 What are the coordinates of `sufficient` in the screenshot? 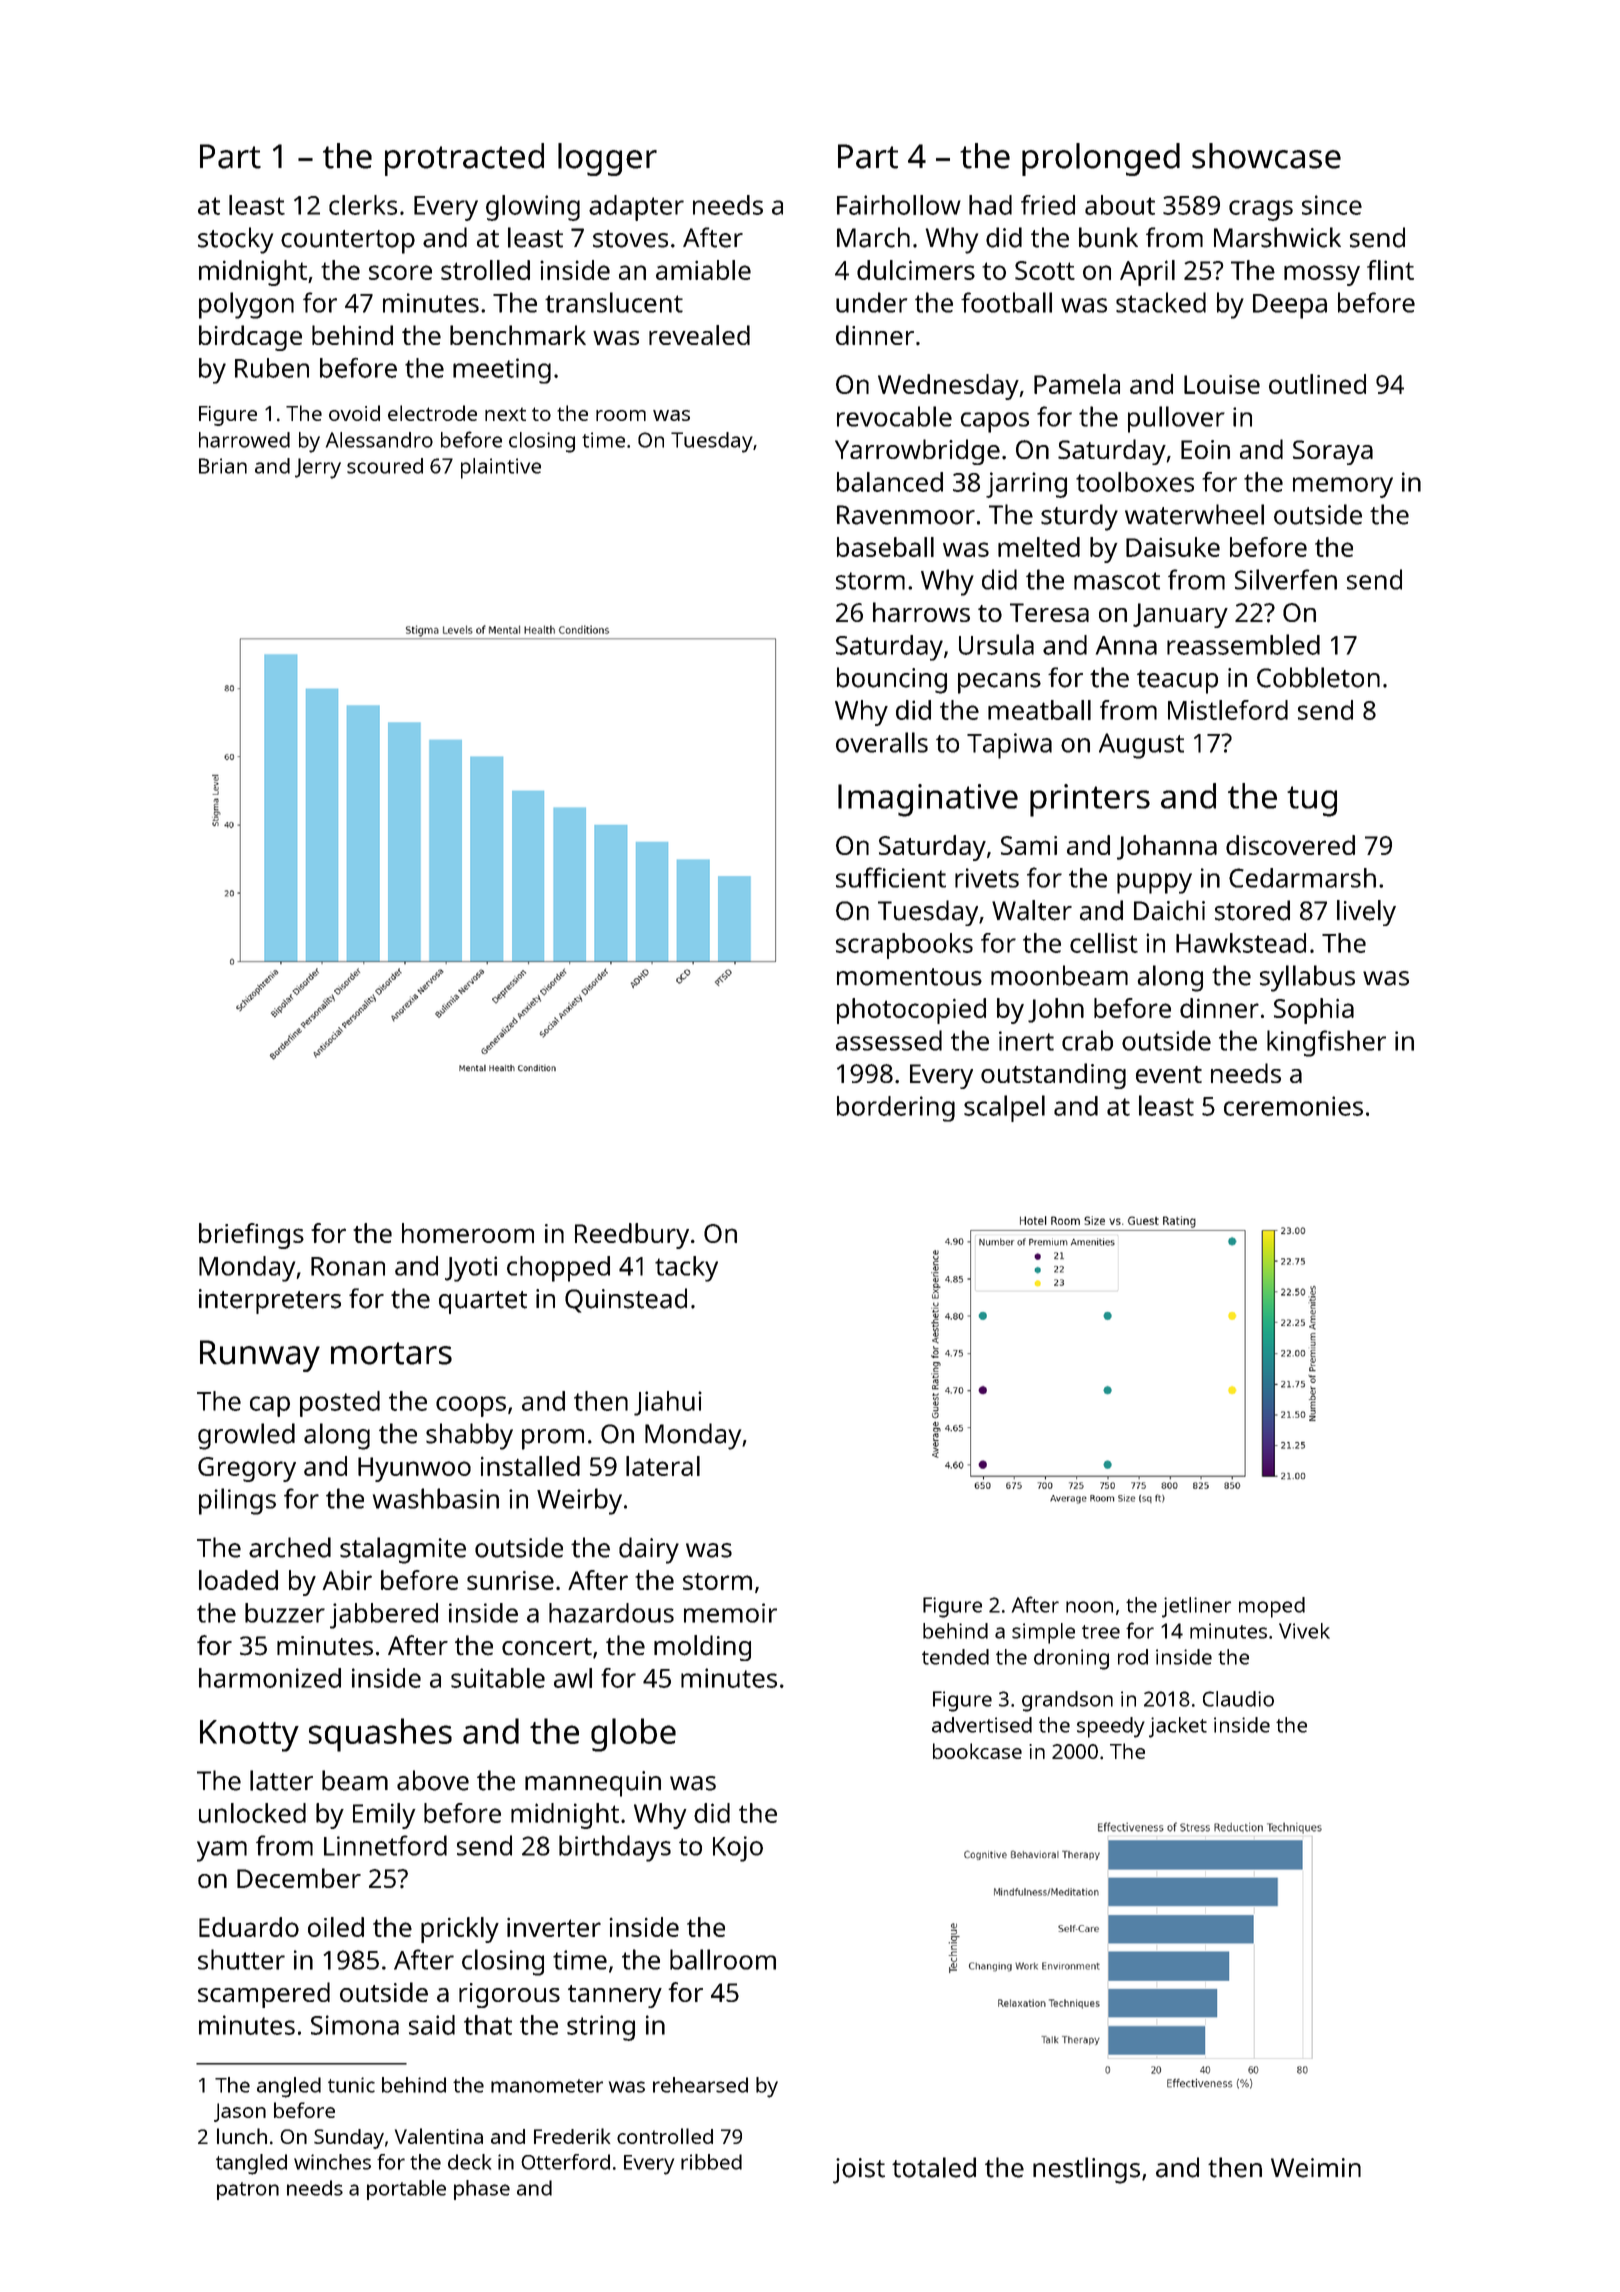 It's located at (891, 877).
